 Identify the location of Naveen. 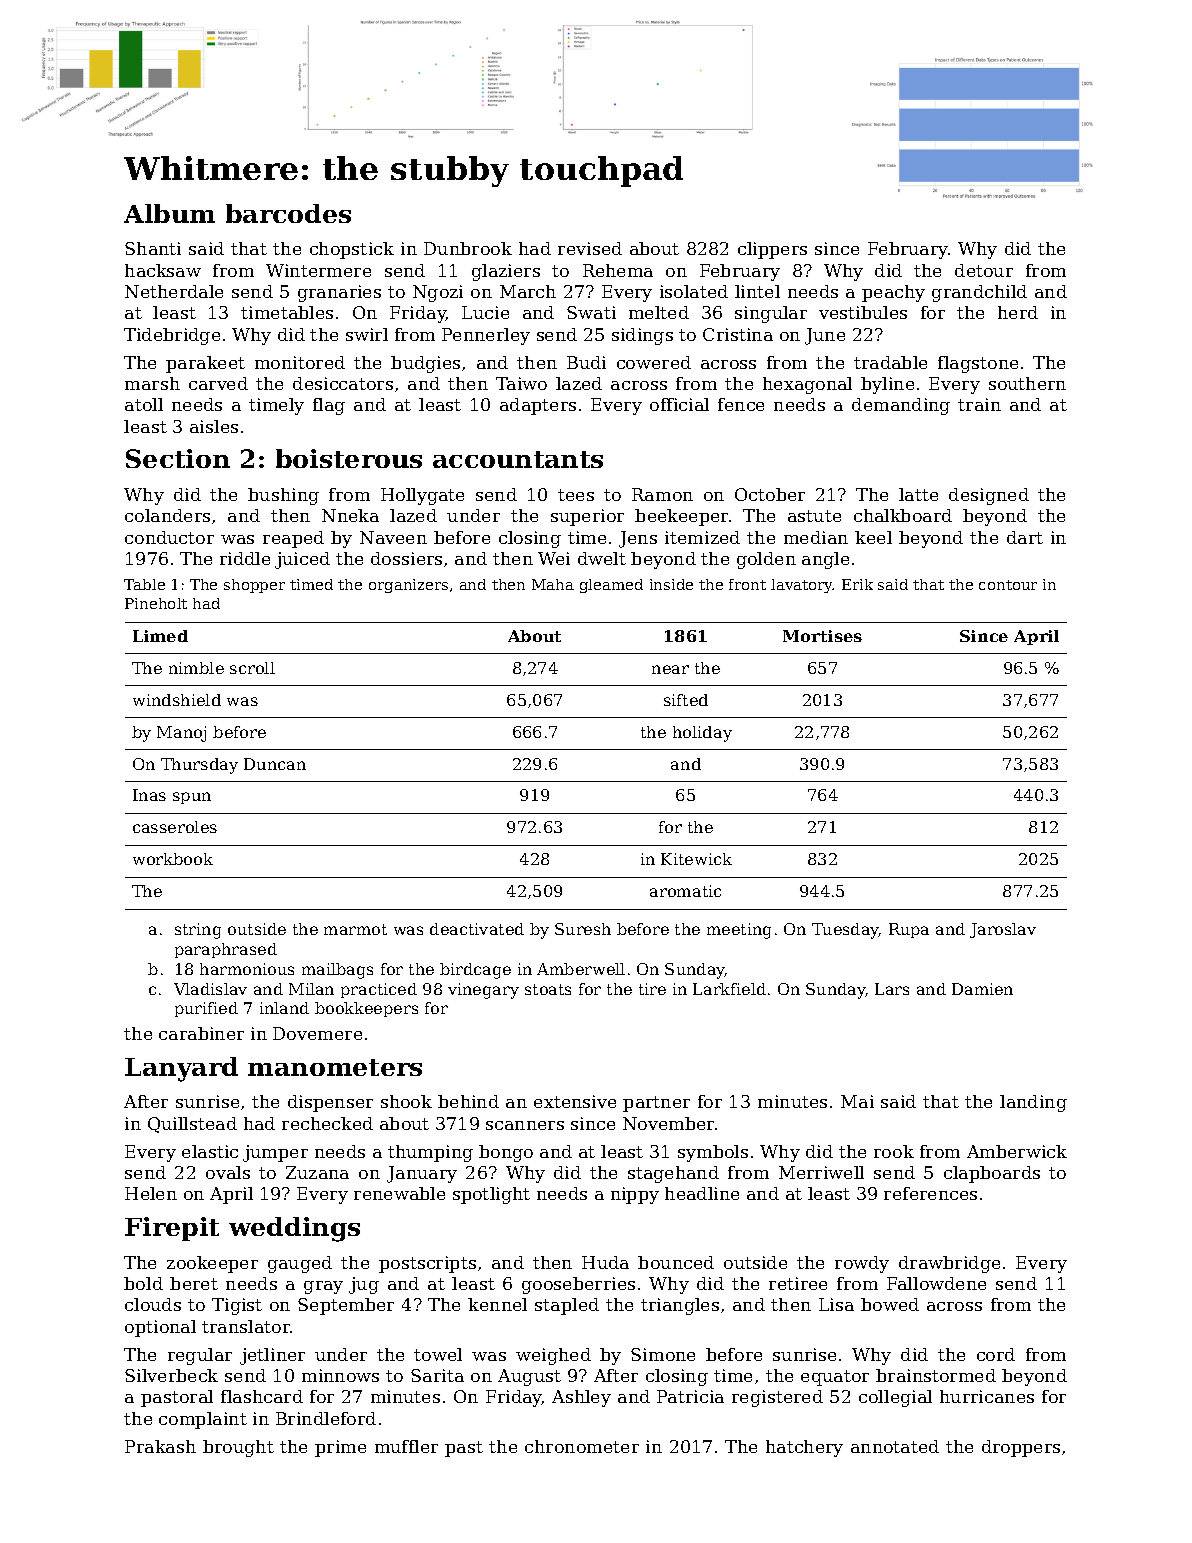
(393, 537).
